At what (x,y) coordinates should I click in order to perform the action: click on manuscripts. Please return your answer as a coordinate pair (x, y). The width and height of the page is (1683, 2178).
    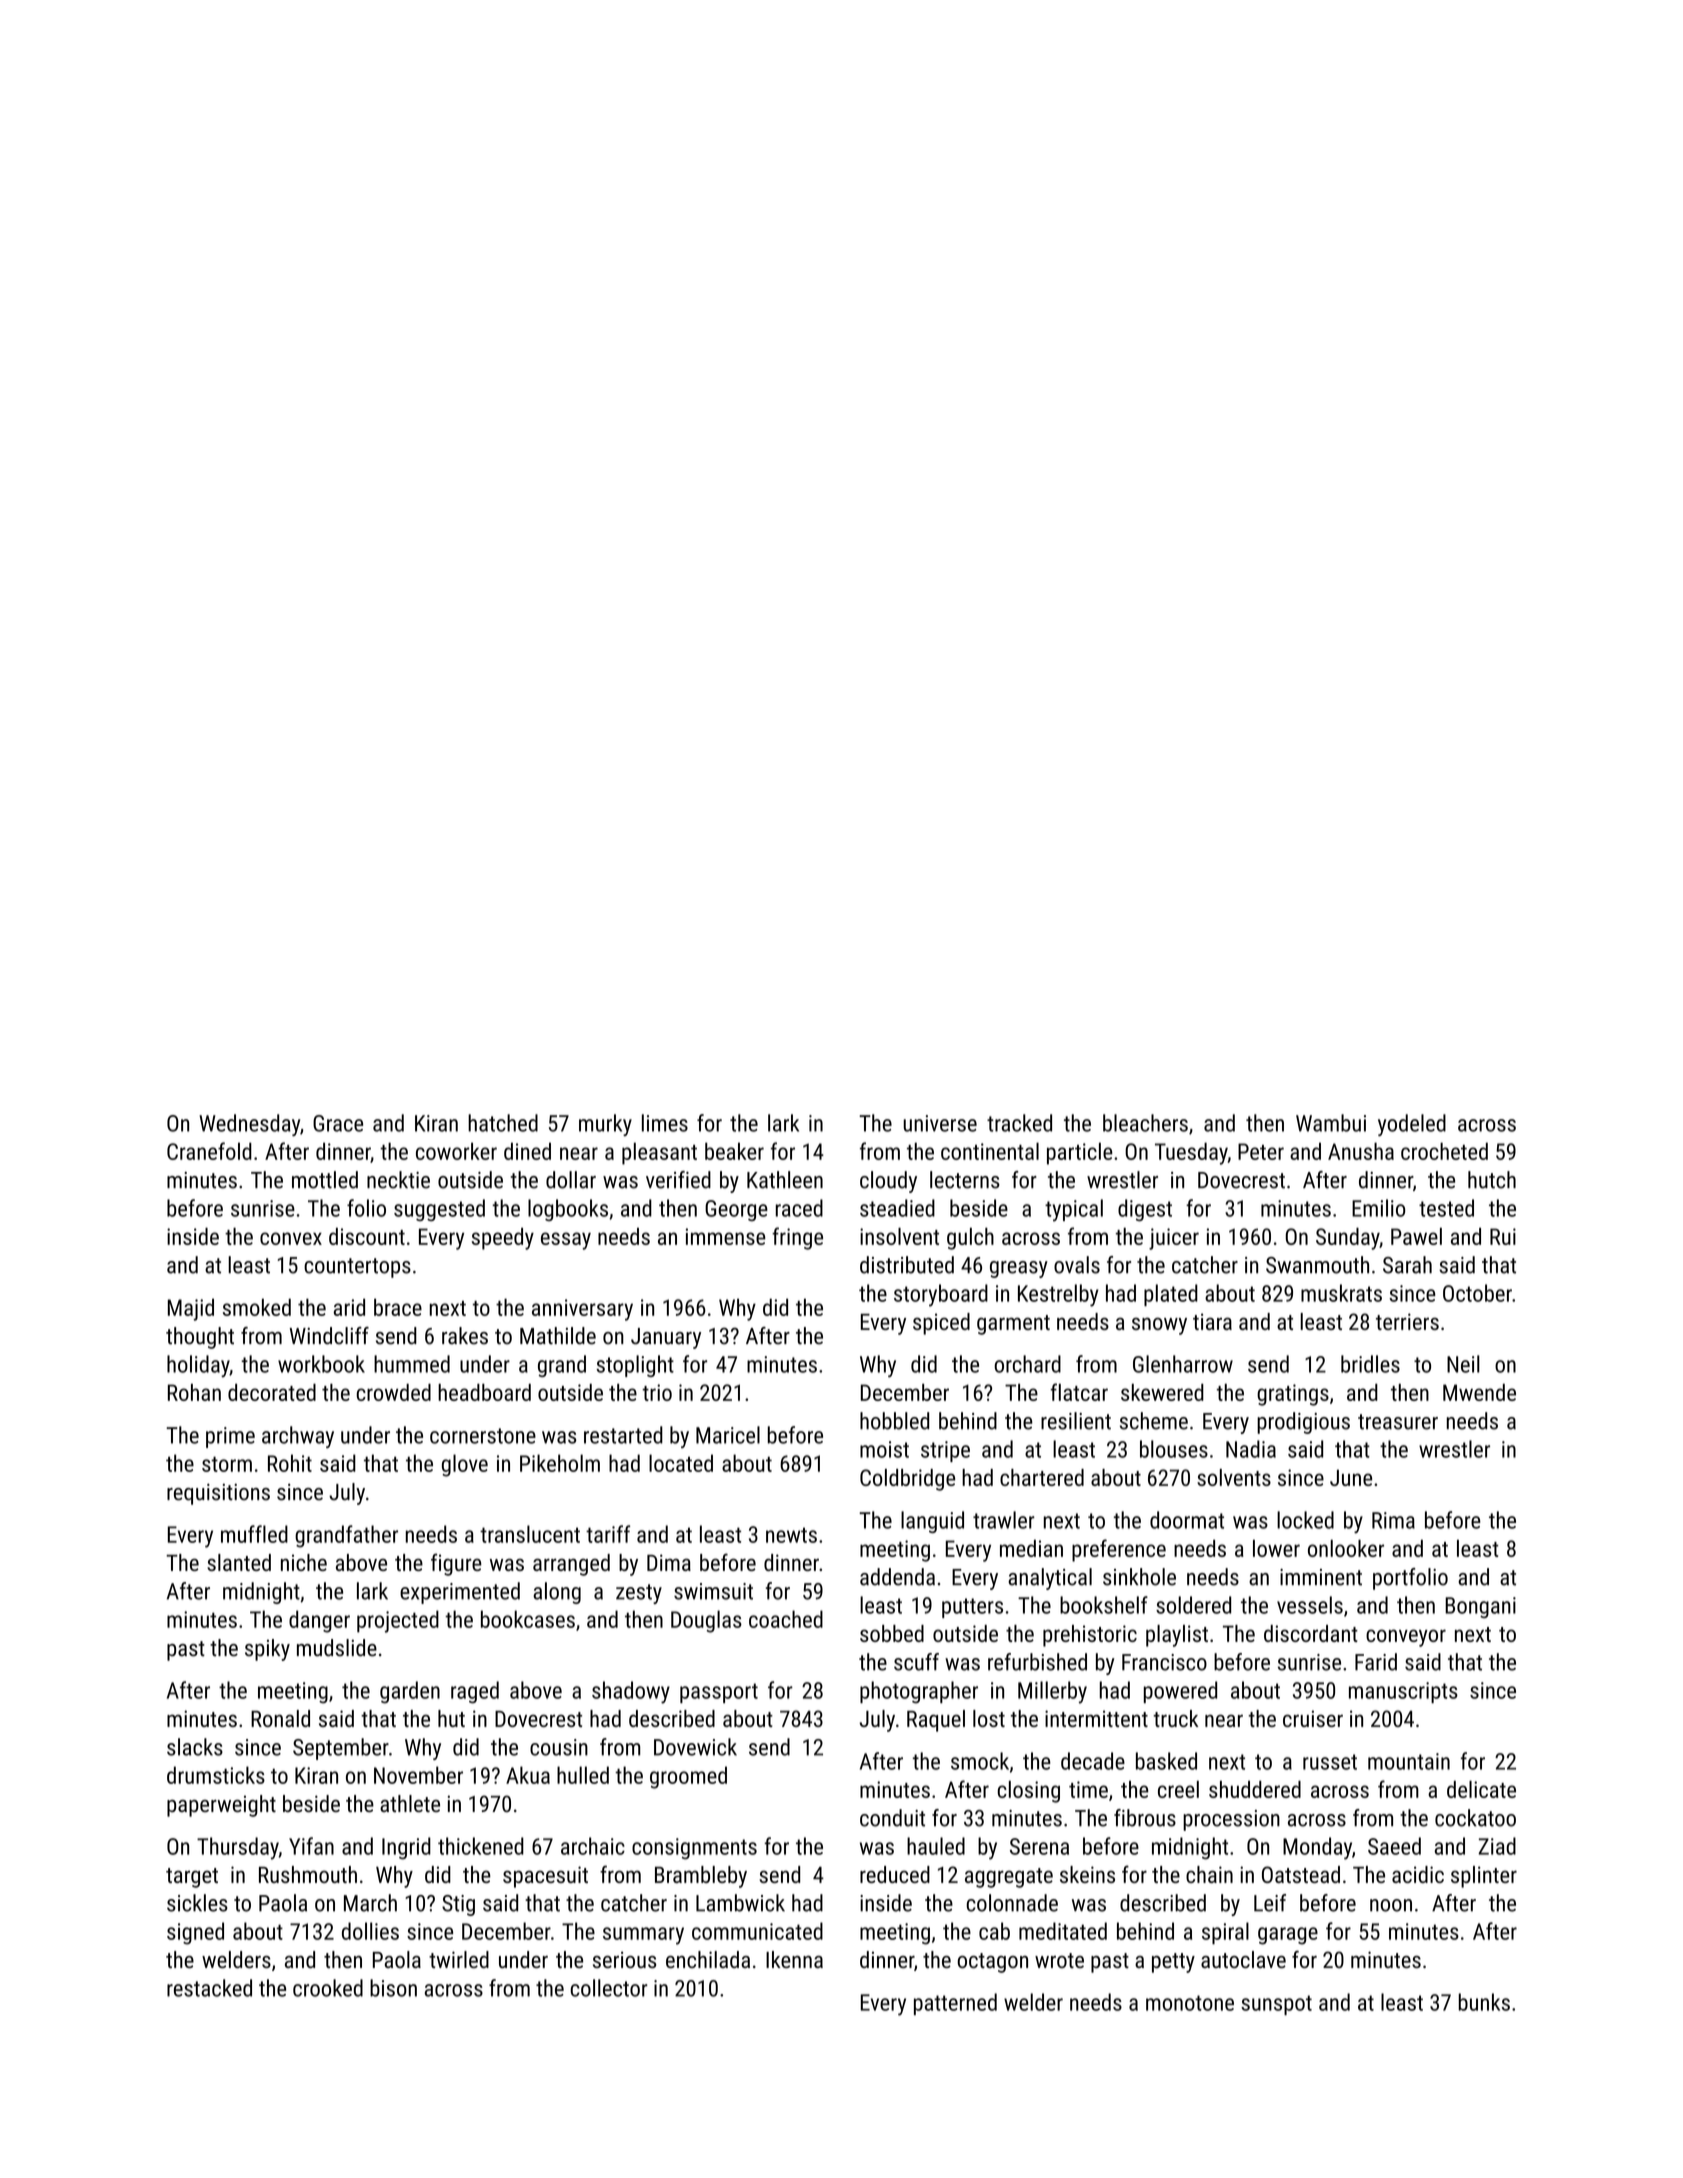
    Looking at the image, I should click on (1403, 1692).
